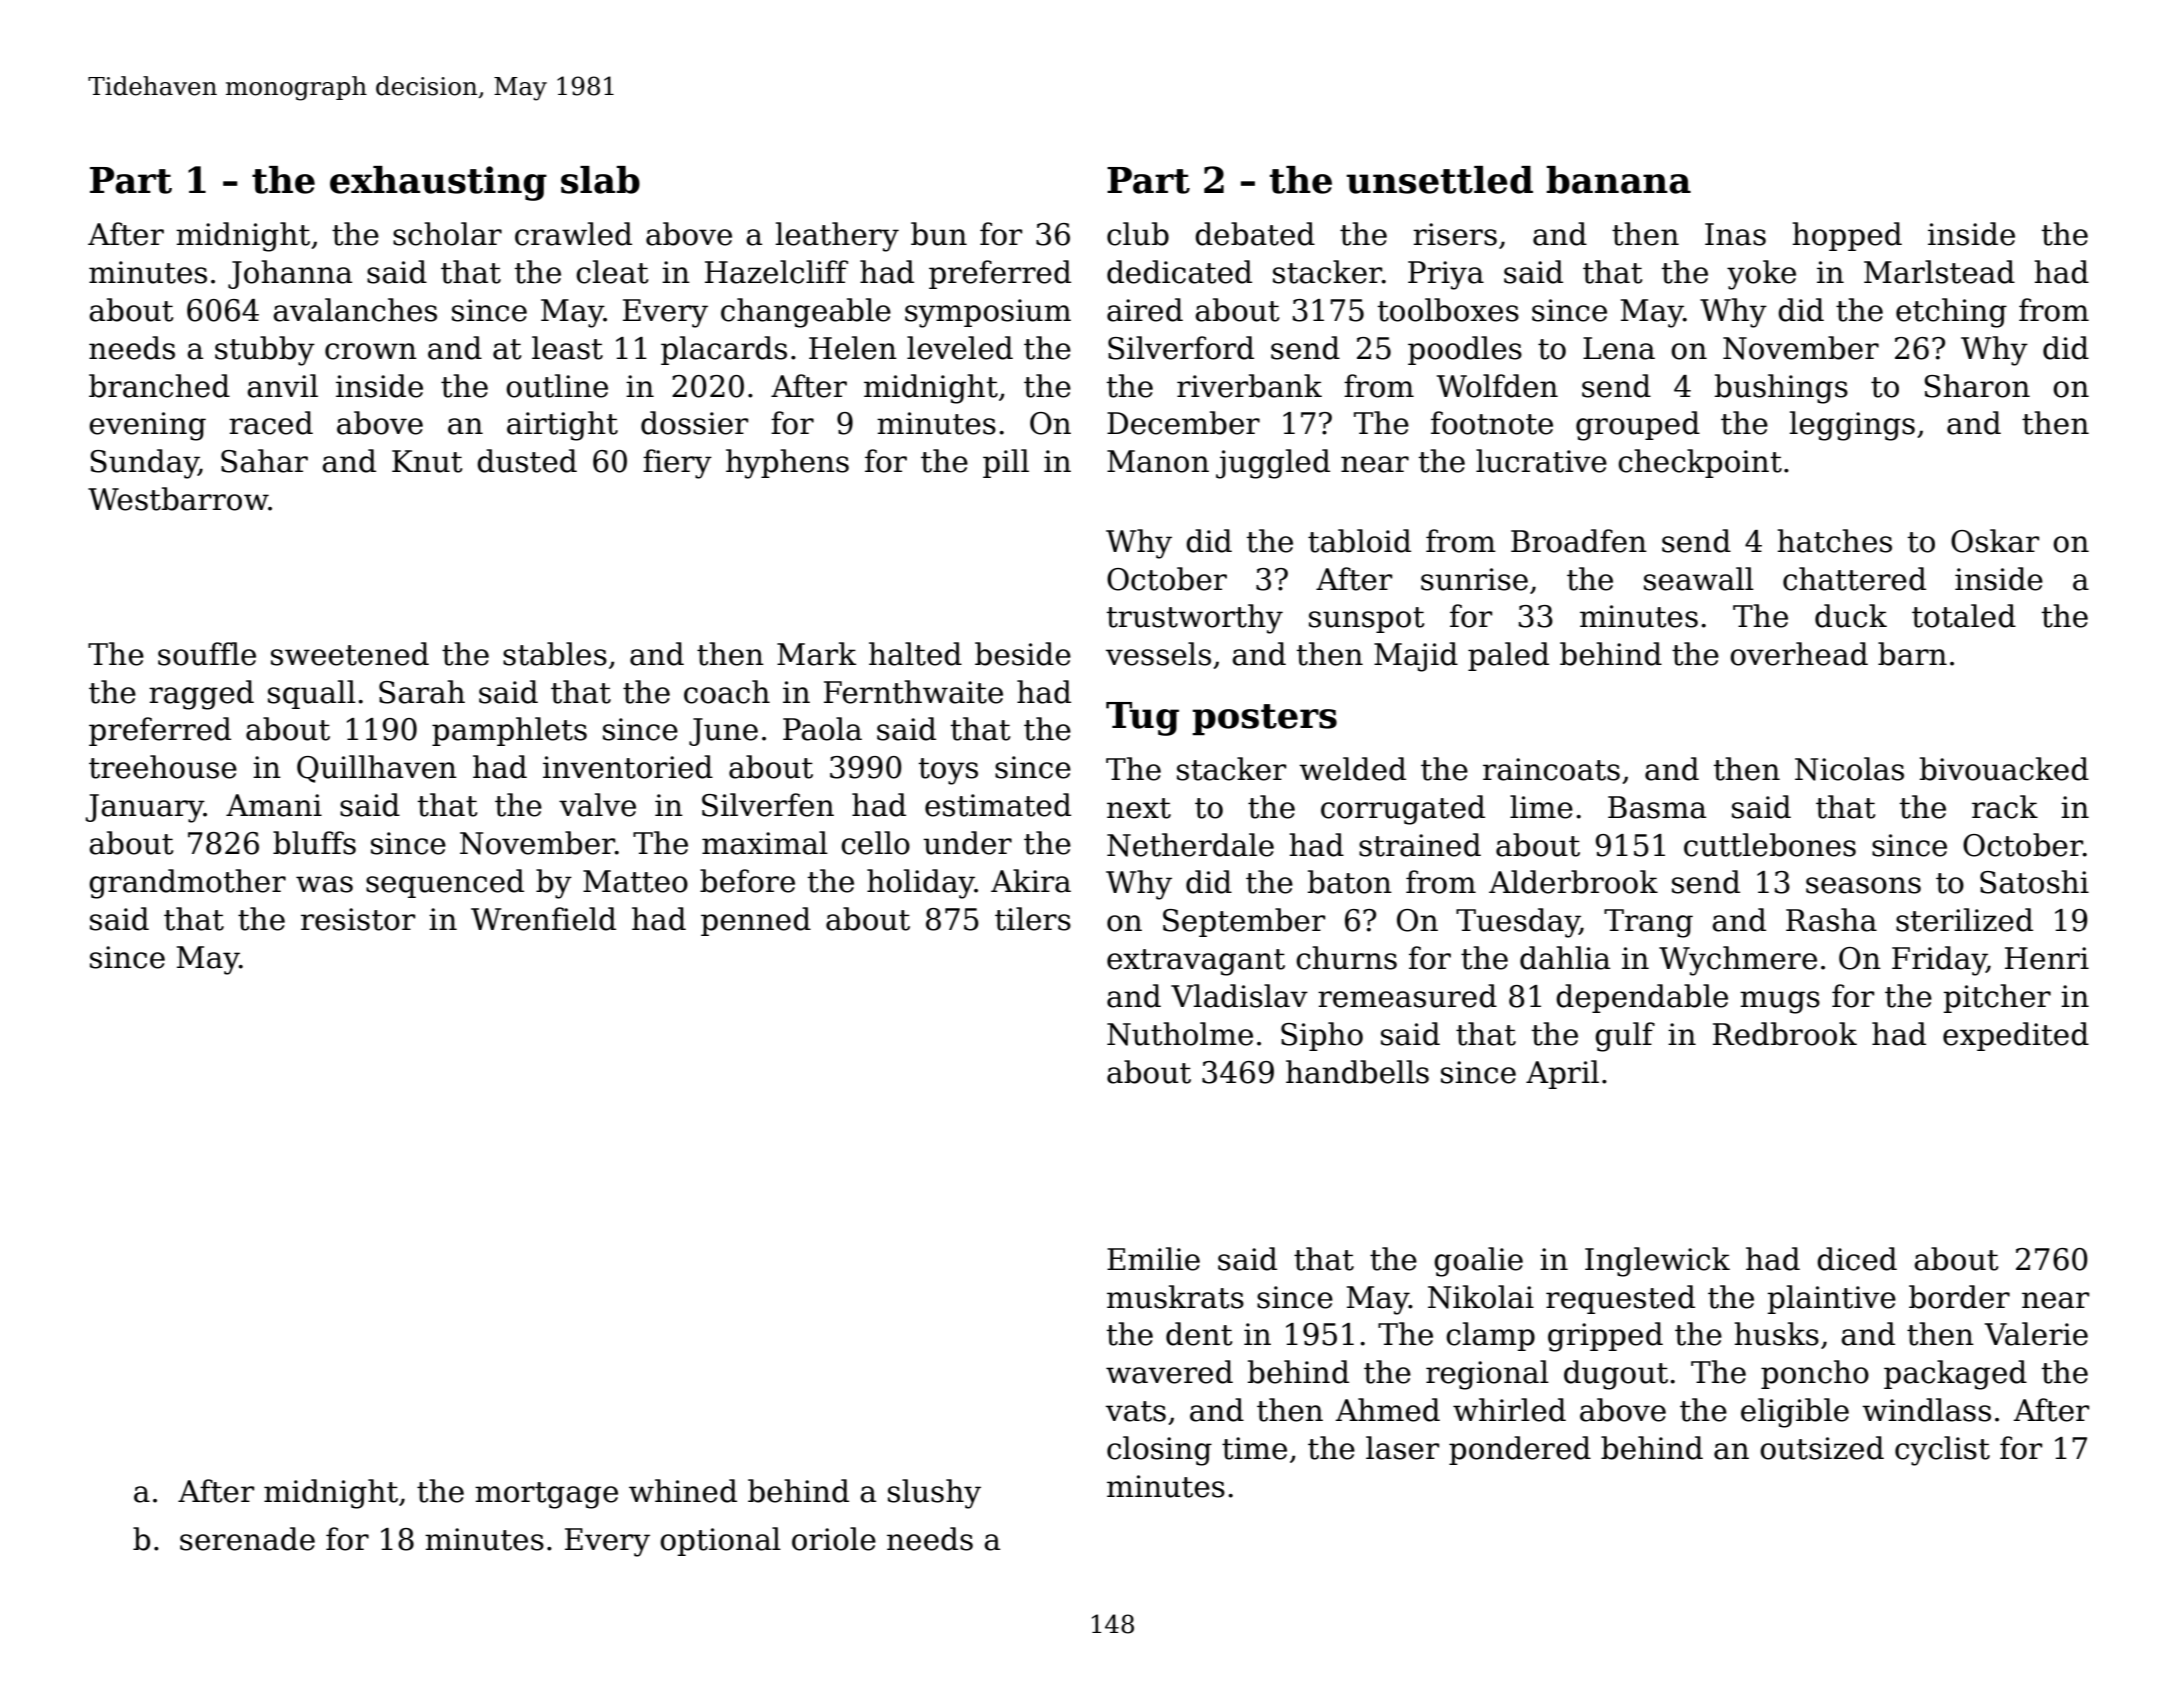 The image size is (2178, 1683). What do you see at coordinates (776, 272) in the screenshot?
I see `Hazelcliff` at bounding box center [776, 272].
